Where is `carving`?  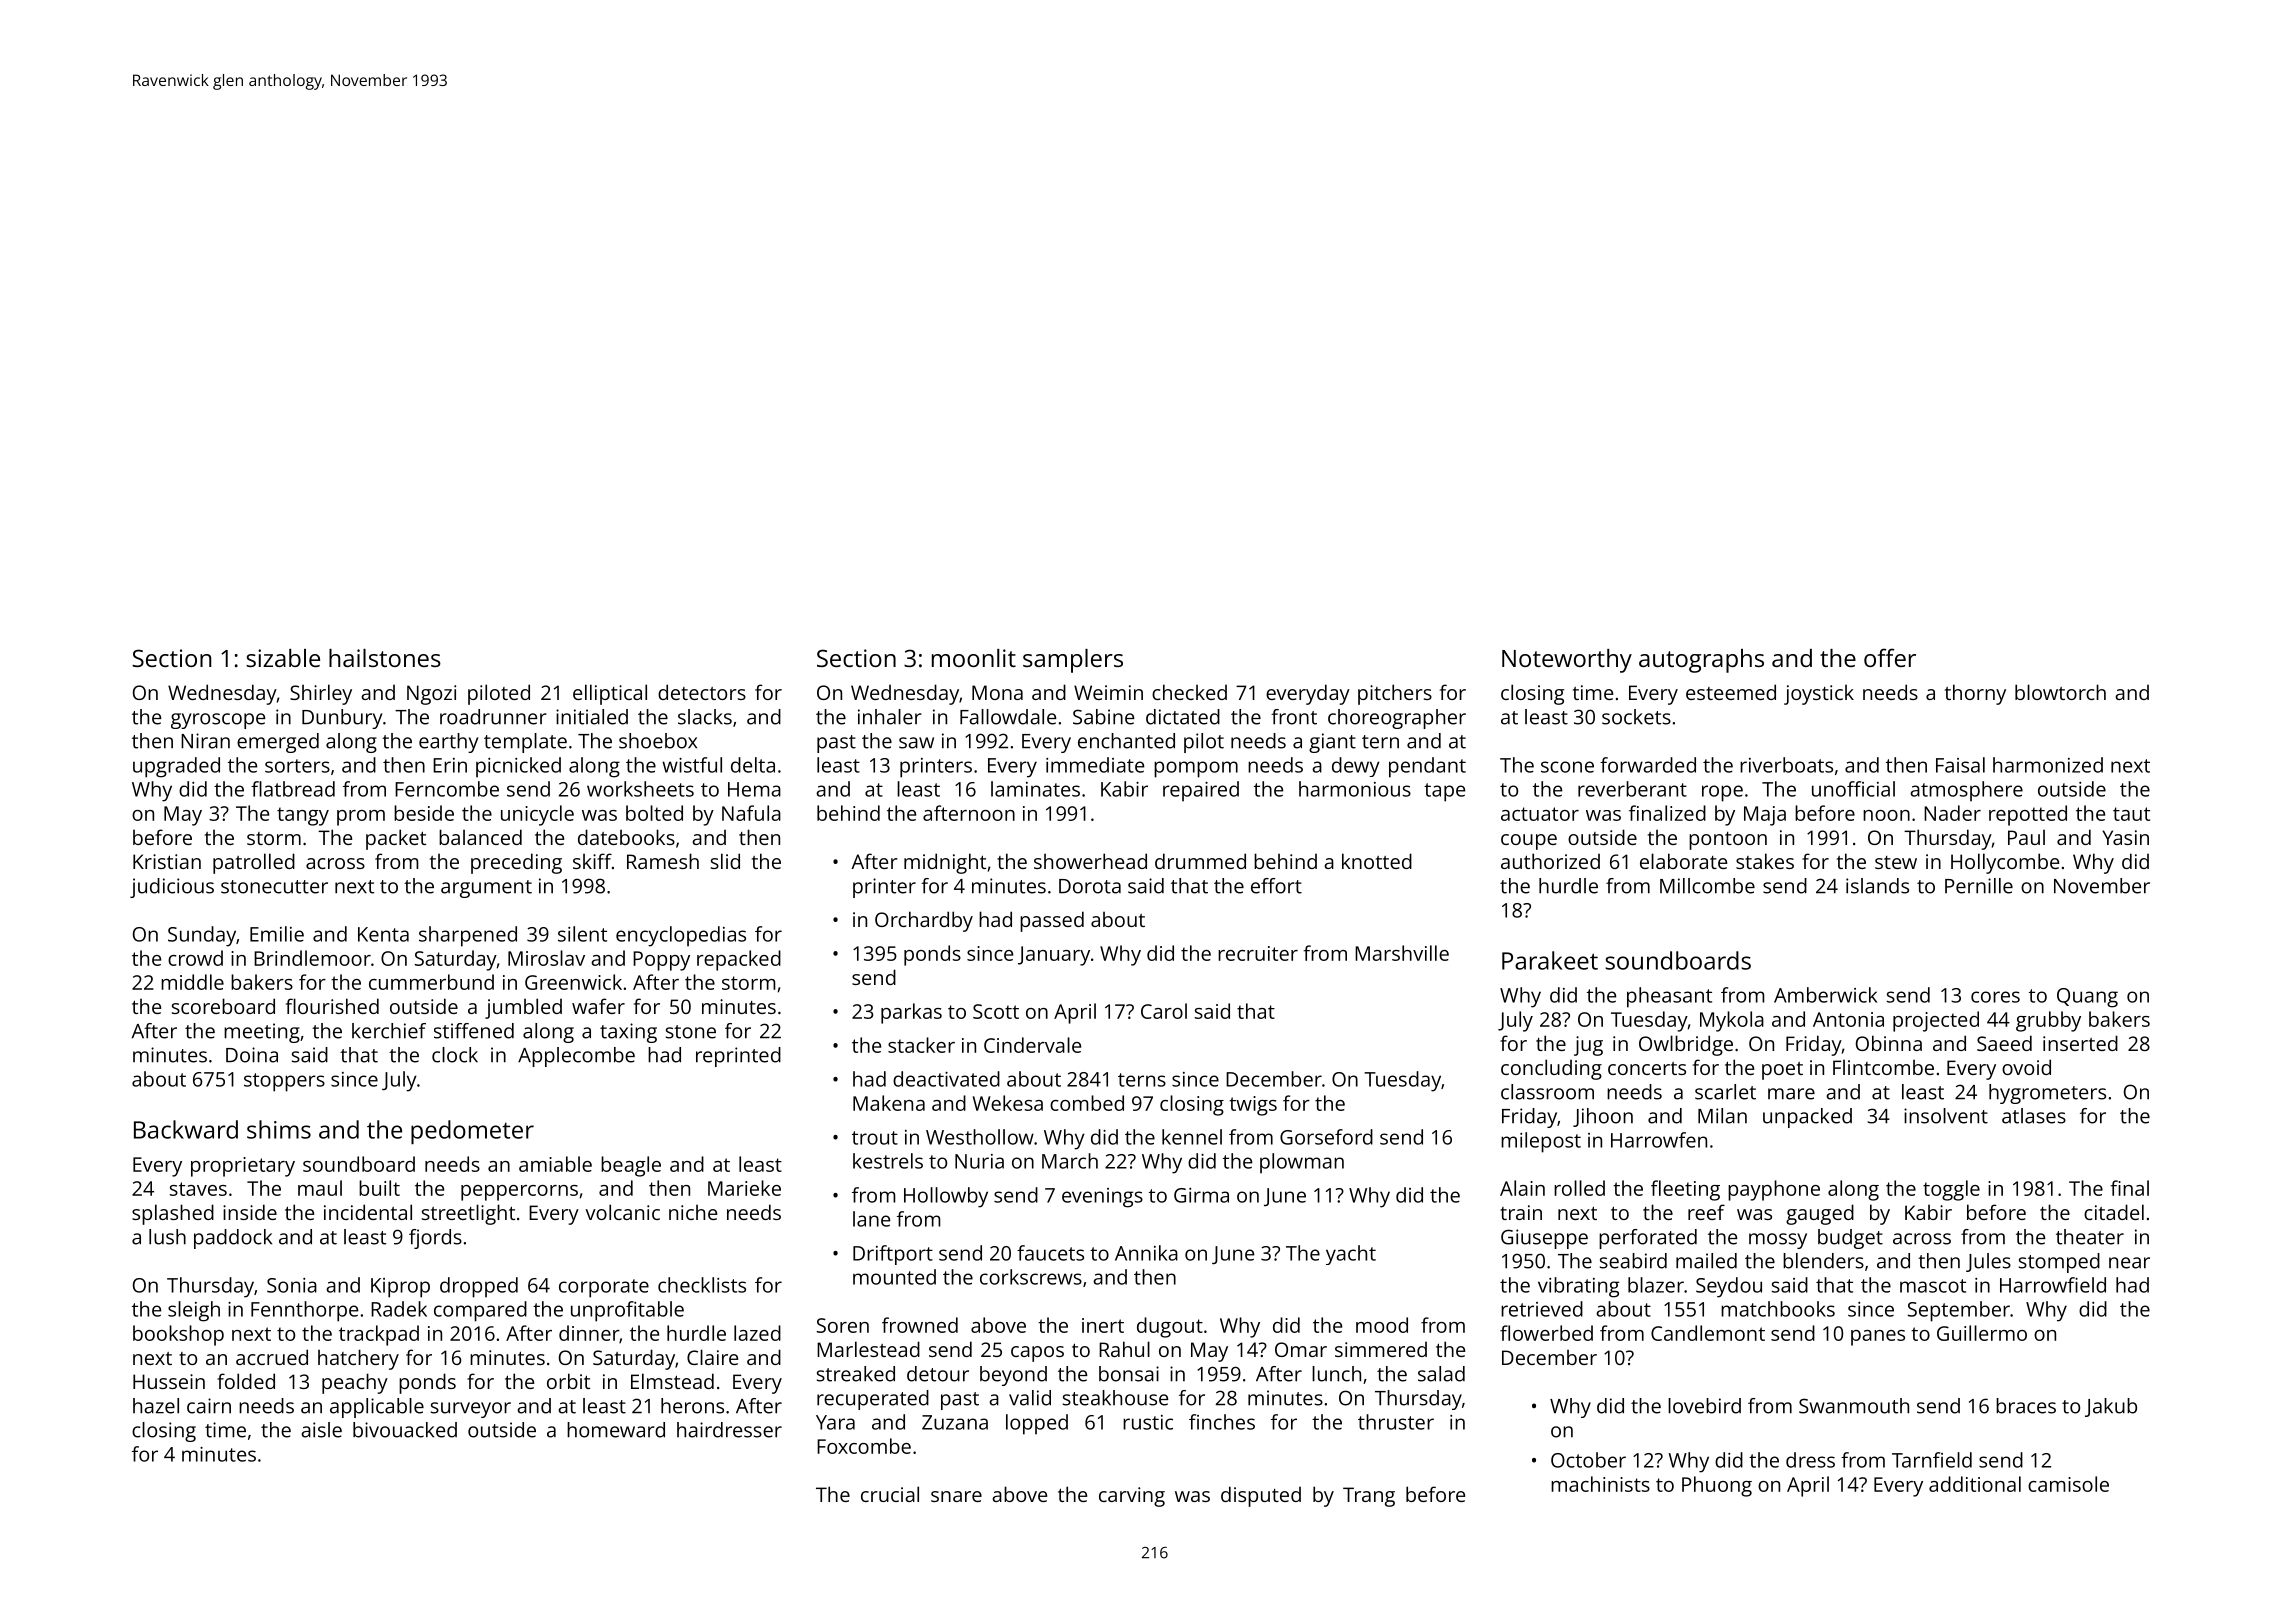
carving is located at coordinates (1132, 1497).
